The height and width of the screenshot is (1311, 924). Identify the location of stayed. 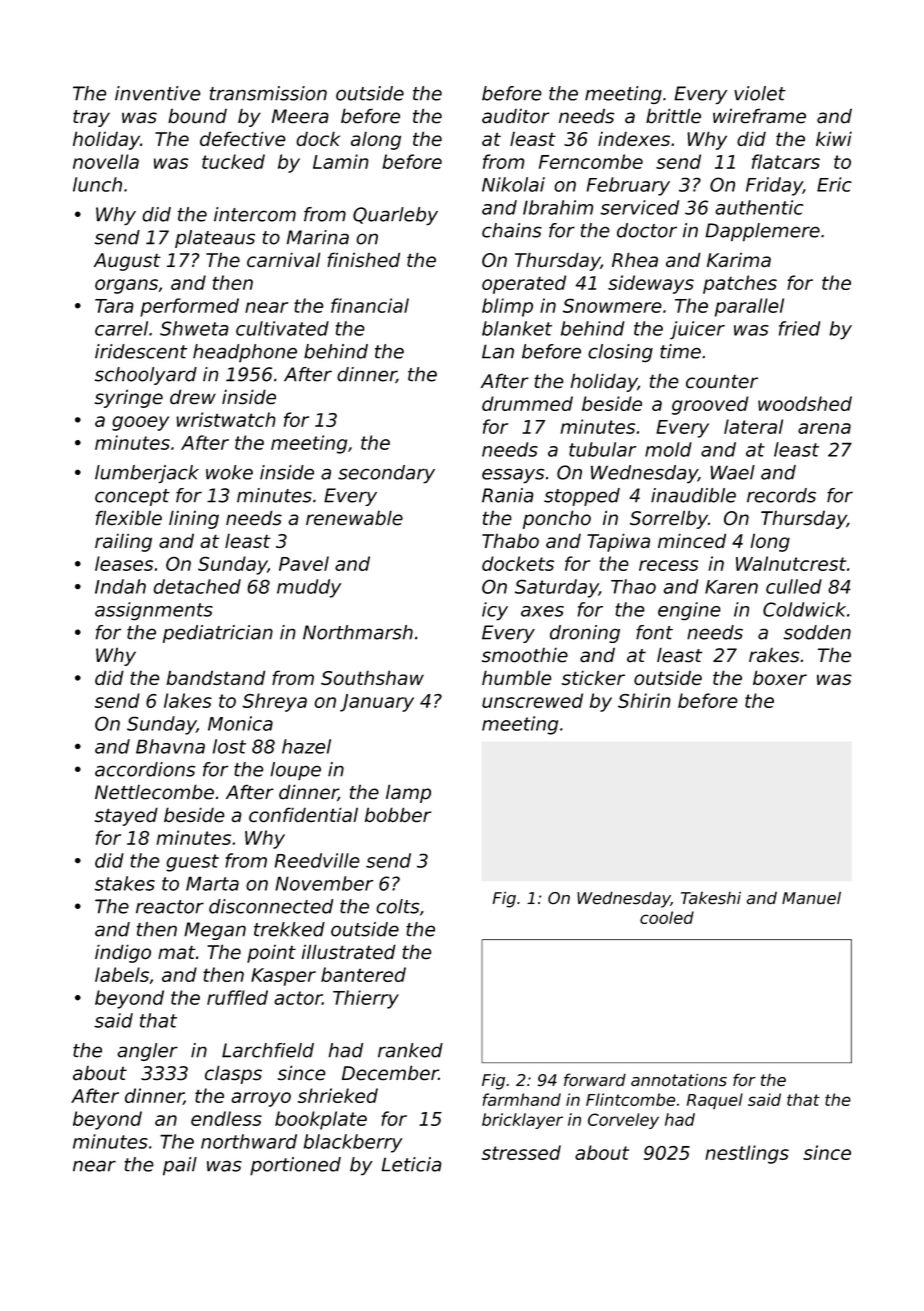
(126, 816).
